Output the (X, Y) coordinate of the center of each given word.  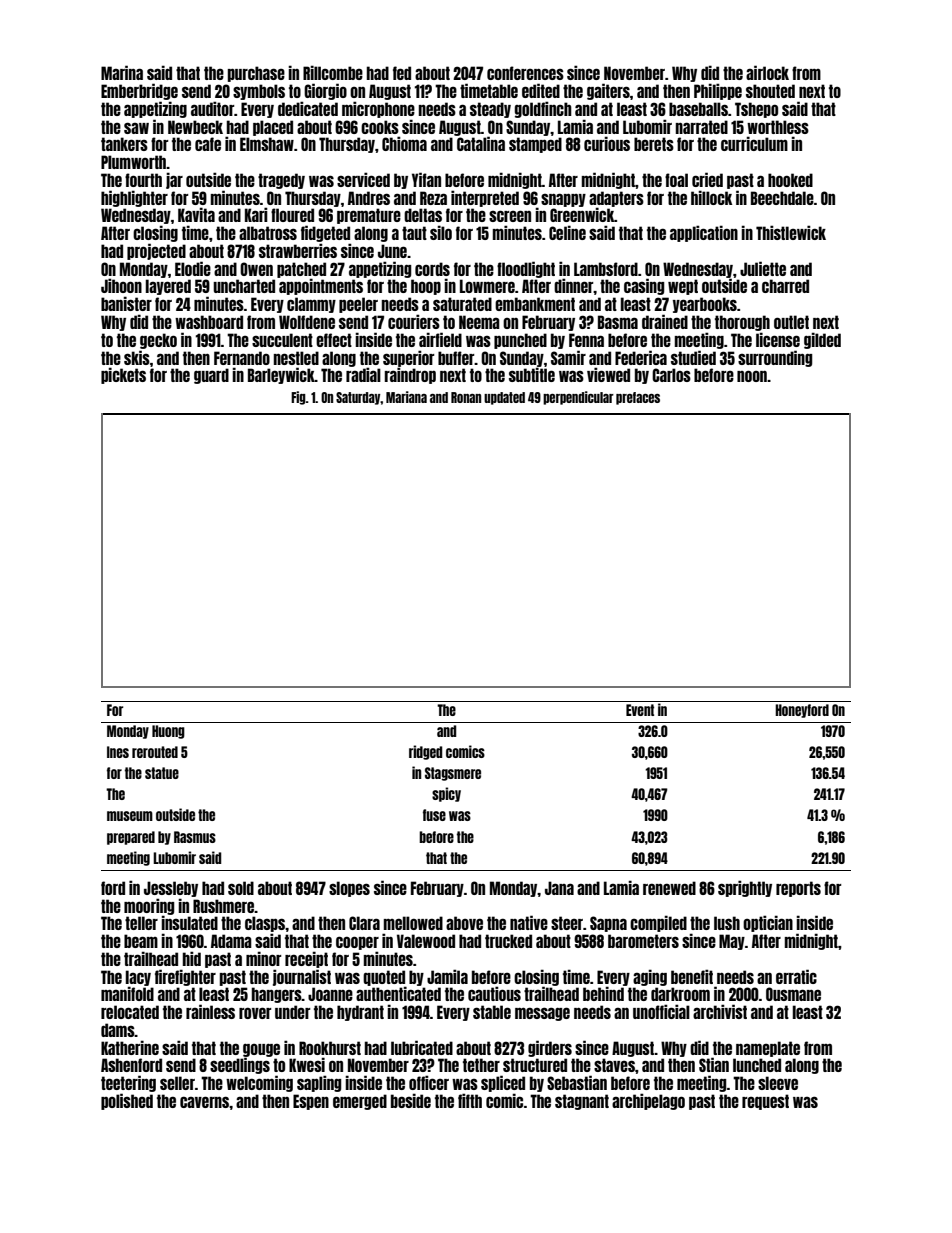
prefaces (638, 398)
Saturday (358, 398)
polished (127, 1101)
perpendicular (578, 398)
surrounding (775, 358)
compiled (658, 923)
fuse (434, 815)
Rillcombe (333, 72)
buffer (456, 358)
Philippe (718, 91)
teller (141, 923)
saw (136, 128)
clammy (311, 305)
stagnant (582, 1102)
